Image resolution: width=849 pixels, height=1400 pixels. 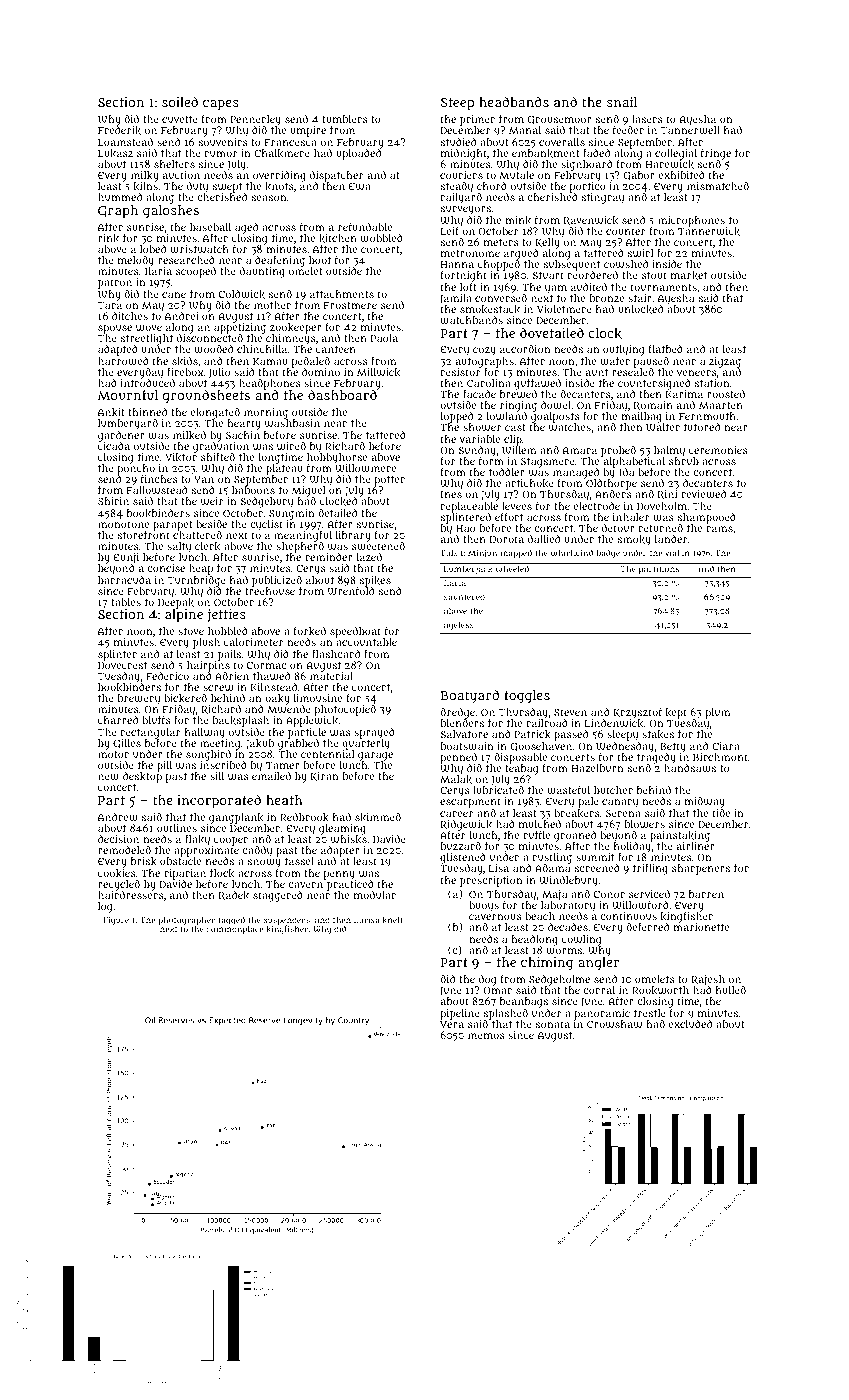 I want to click on fringe, so click(x=716, y=154).
